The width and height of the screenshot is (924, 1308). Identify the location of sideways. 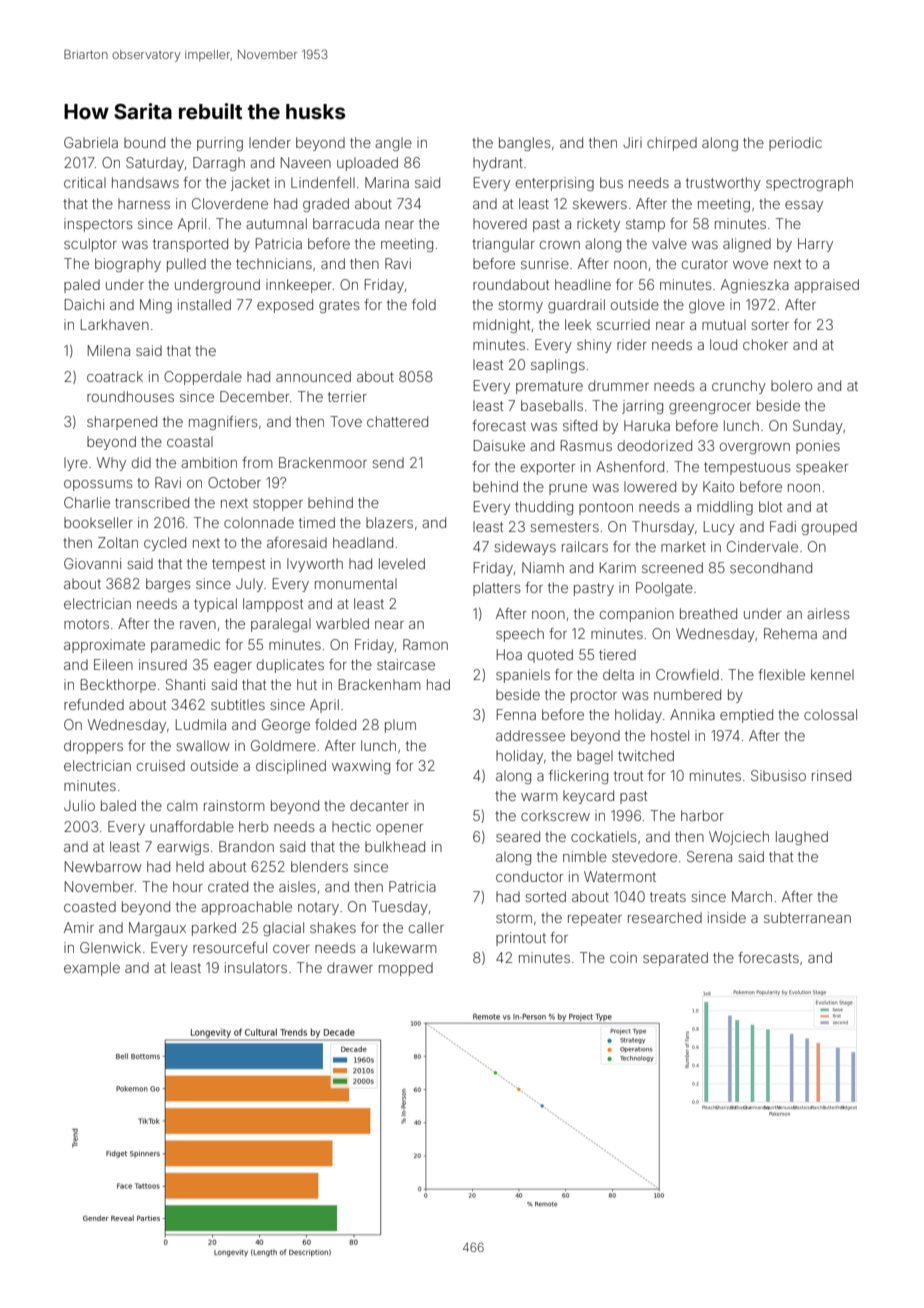
(525, 548).
